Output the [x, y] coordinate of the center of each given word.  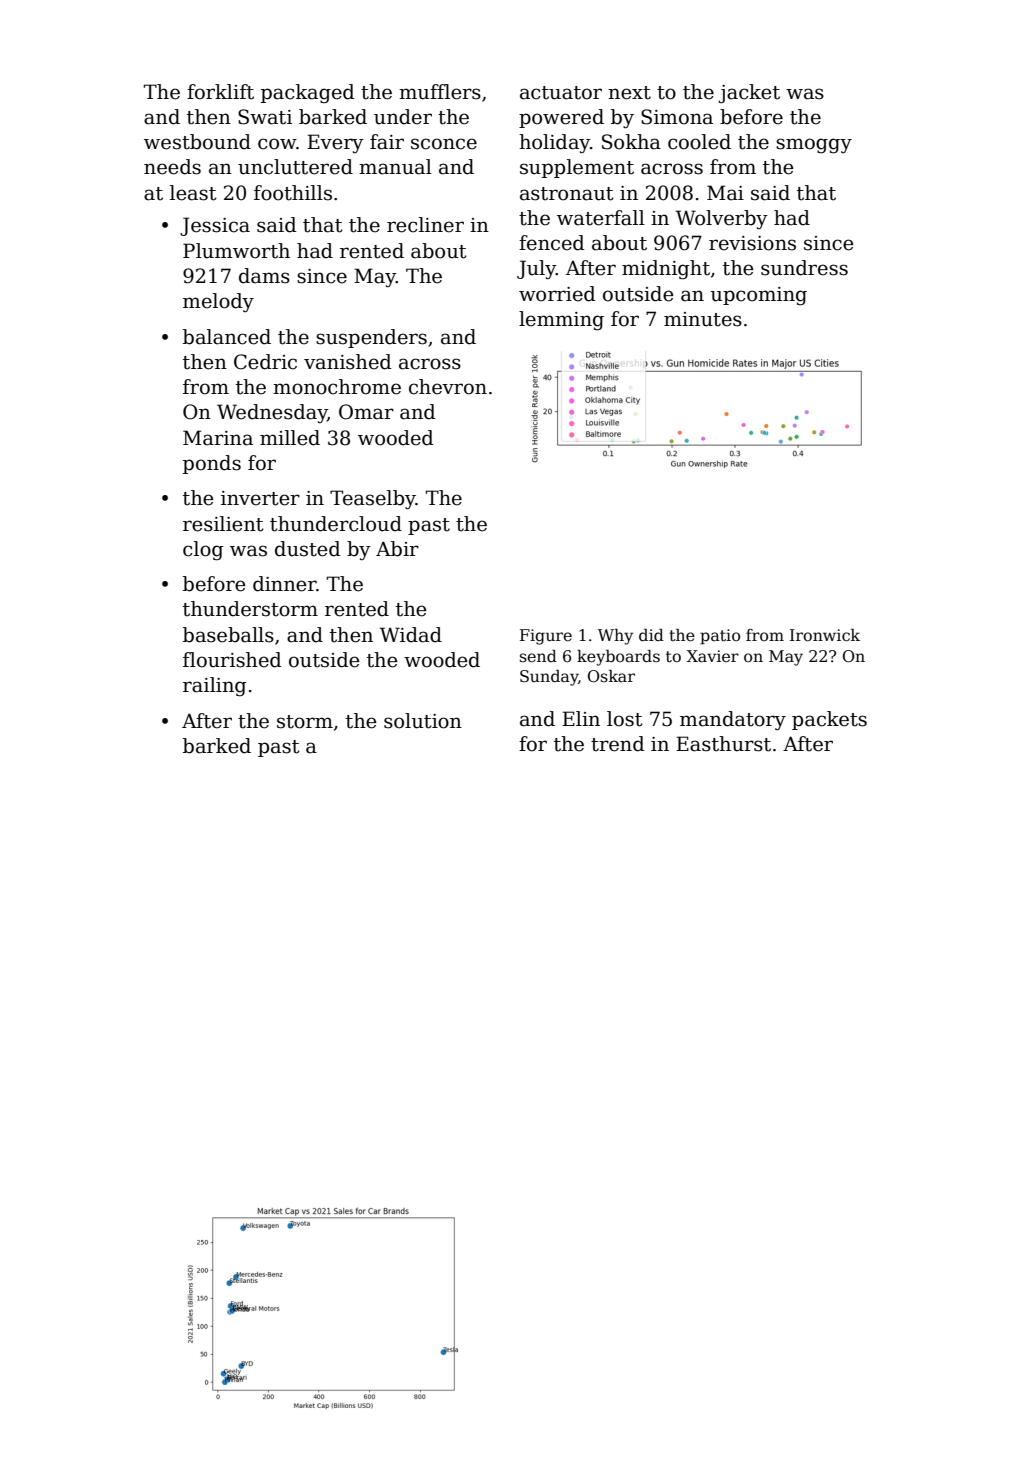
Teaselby [373, 500]
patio [720, 637]
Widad [411, 635]
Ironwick [825, 635]
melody [218, 302]
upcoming [759, 296]
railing [215, 687]
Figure [546, 637]
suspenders [371, 338]
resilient [223, 524]
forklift [220, 92]
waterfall [601, 218]
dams [264, 276]
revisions [752, 243]
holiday [554, 143]
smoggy [814, 146]
